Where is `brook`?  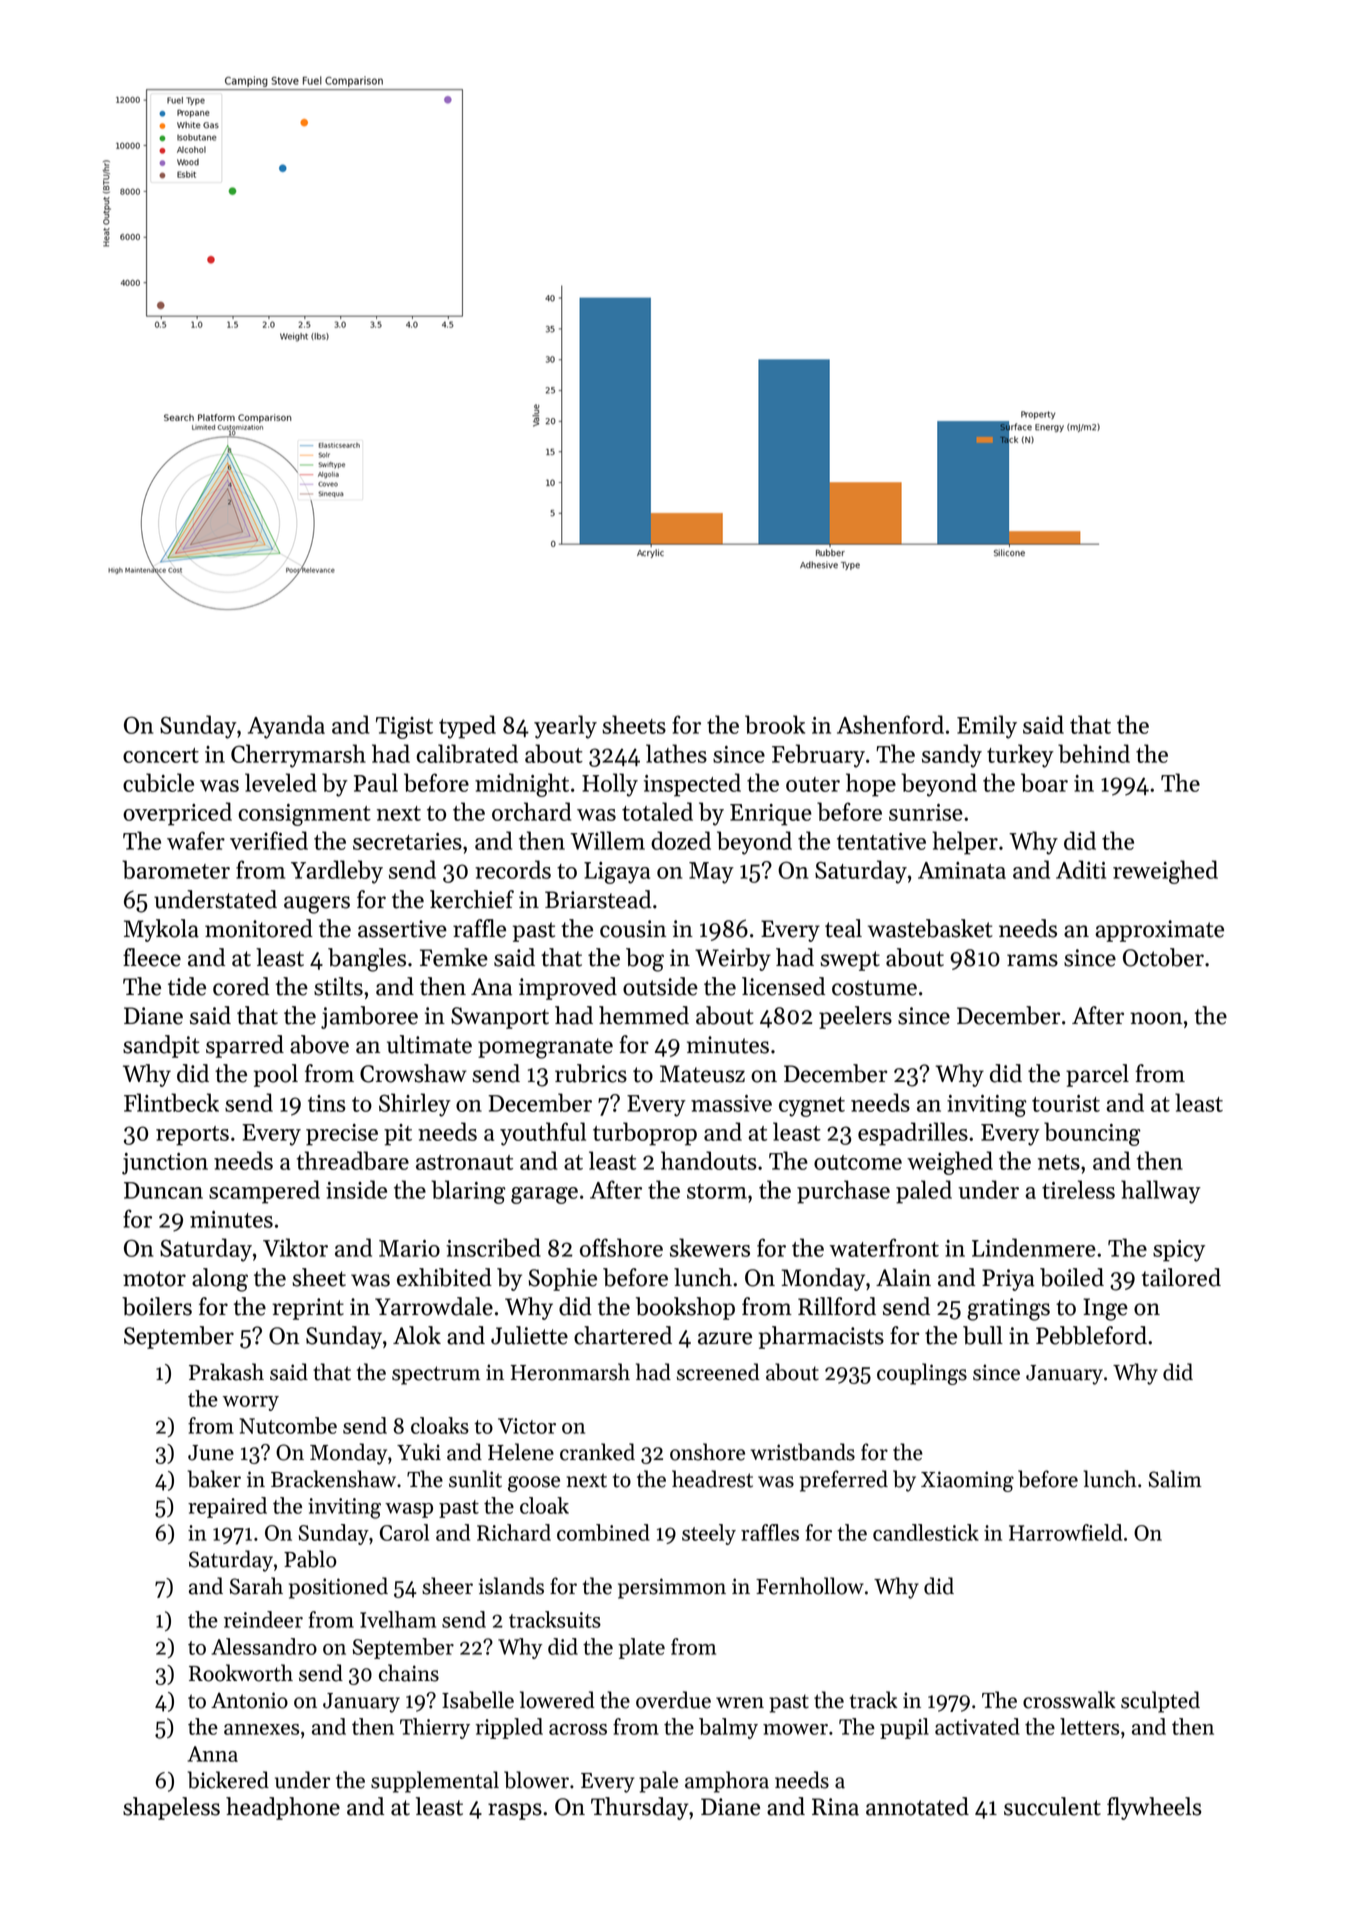
brook is located at coordinates (775, 724).
